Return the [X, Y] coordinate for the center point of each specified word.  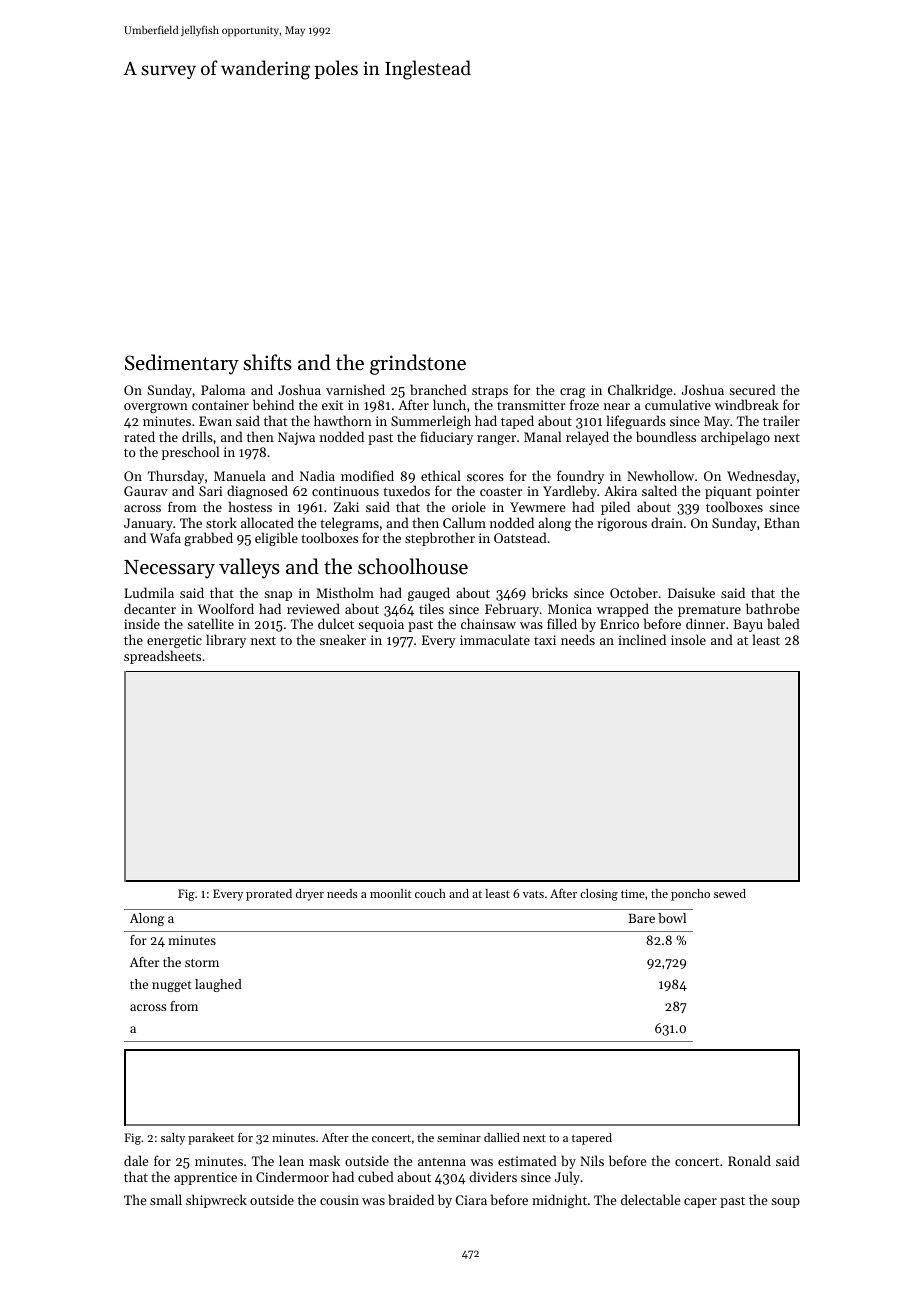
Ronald [749, 1160]
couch [430, 893]
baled [783, 623]
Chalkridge [640, 391]
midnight [559, 1201]
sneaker [343, 639]
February [512, 610]
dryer [310, 895]
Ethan [782, 522]
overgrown [156, 408]
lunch [449, 404]
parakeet [211, 1139]
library [226, 641]
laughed [218, 985]
